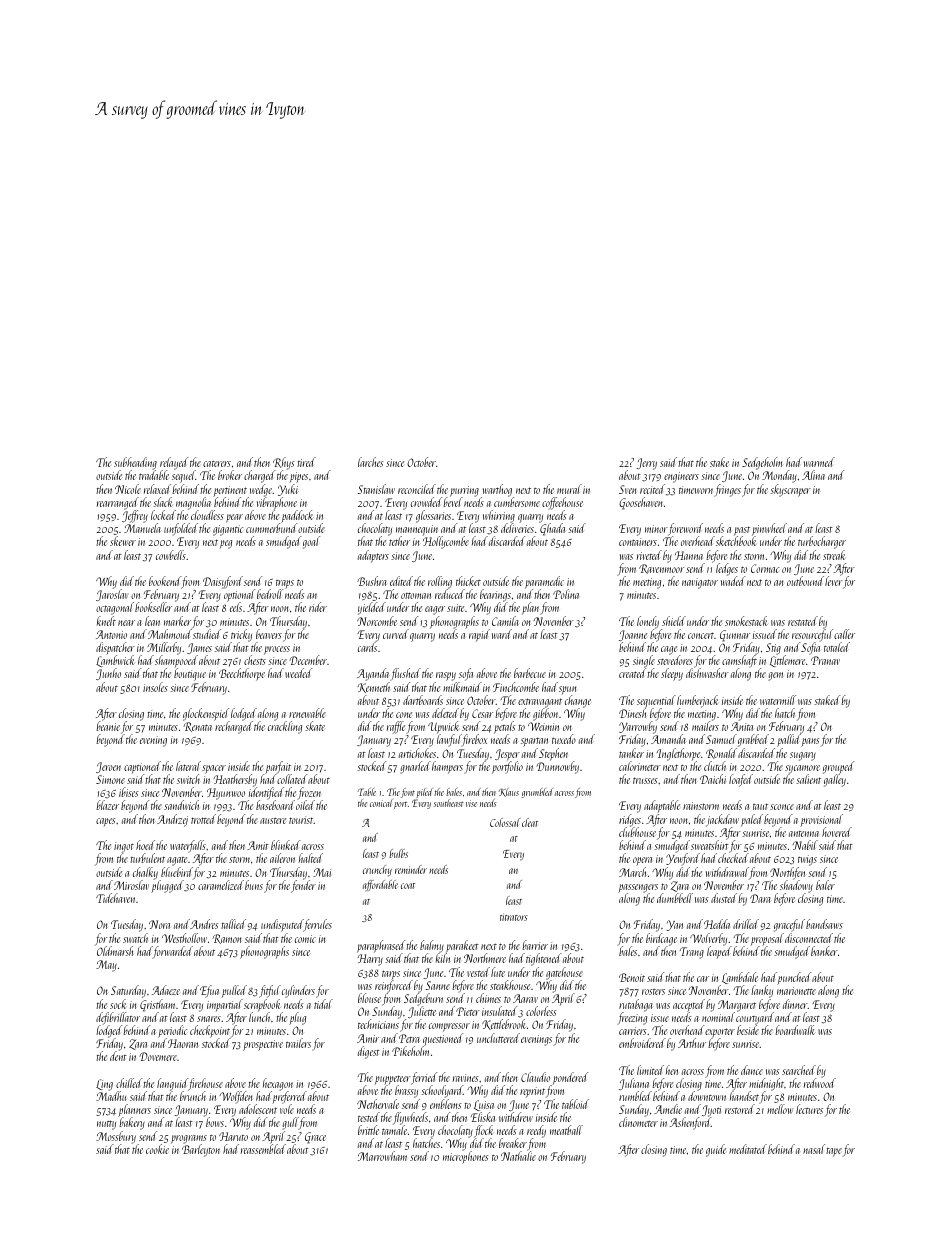  What do you see at coordinates (479, 635) in the screenshot?
I see `rapid` at bounding box center [479, 635].
